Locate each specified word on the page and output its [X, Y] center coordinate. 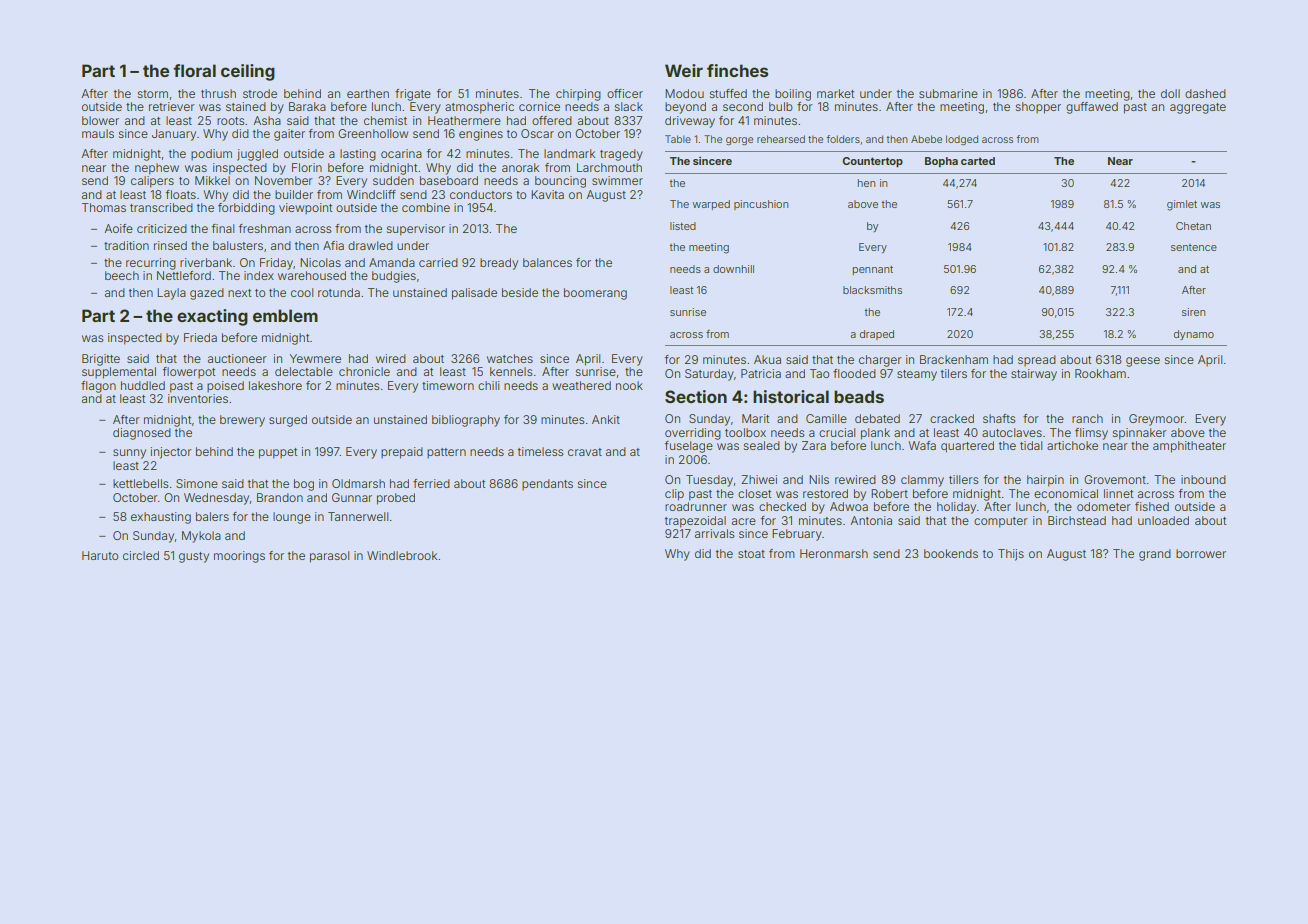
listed [683, 226]
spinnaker [1140, 434]
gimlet [1182, 205]
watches [510, 358]
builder [294, 194]
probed [396, 499]
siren [1193, 312]
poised [225, 386]
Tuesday [709, 481]
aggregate [1198, 108]
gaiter [289, 135]
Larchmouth [609, 167]
